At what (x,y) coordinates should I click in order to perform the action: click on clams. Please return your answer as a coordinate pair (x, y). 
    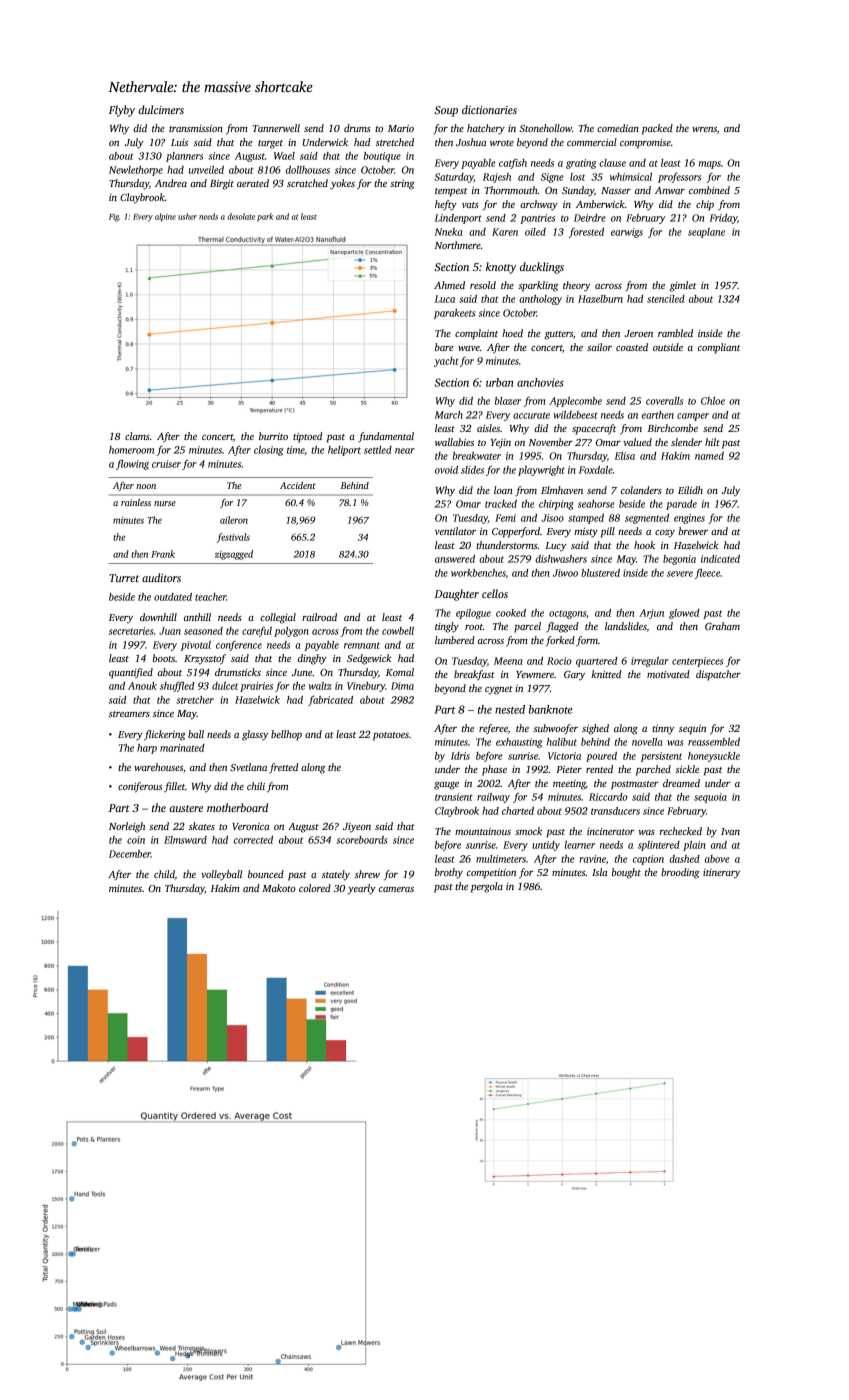
    Looking at the image, I should click on (137, 436).
